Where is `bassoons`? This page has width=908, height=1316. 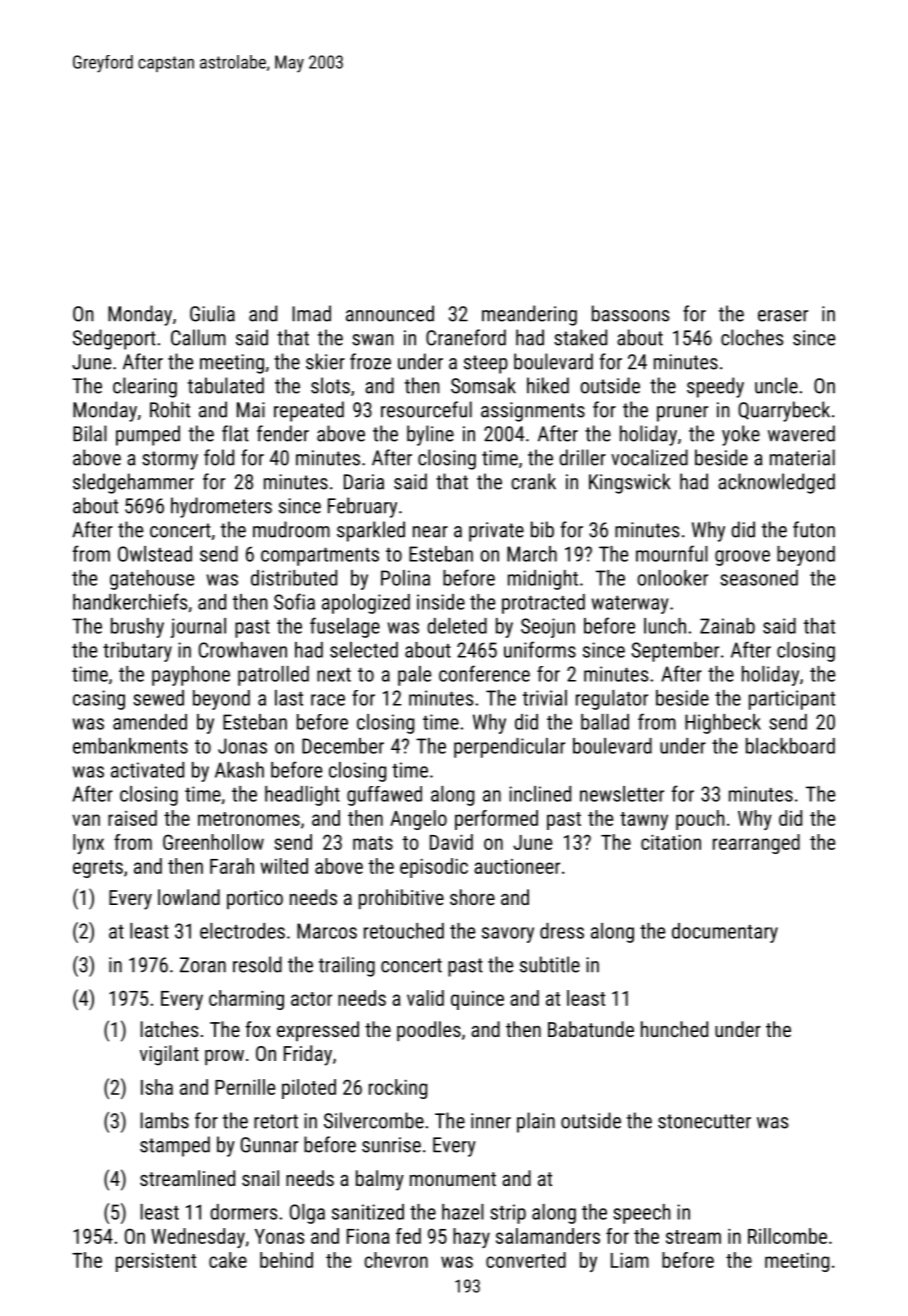
bassoons is located at coordinates (630, 313).
